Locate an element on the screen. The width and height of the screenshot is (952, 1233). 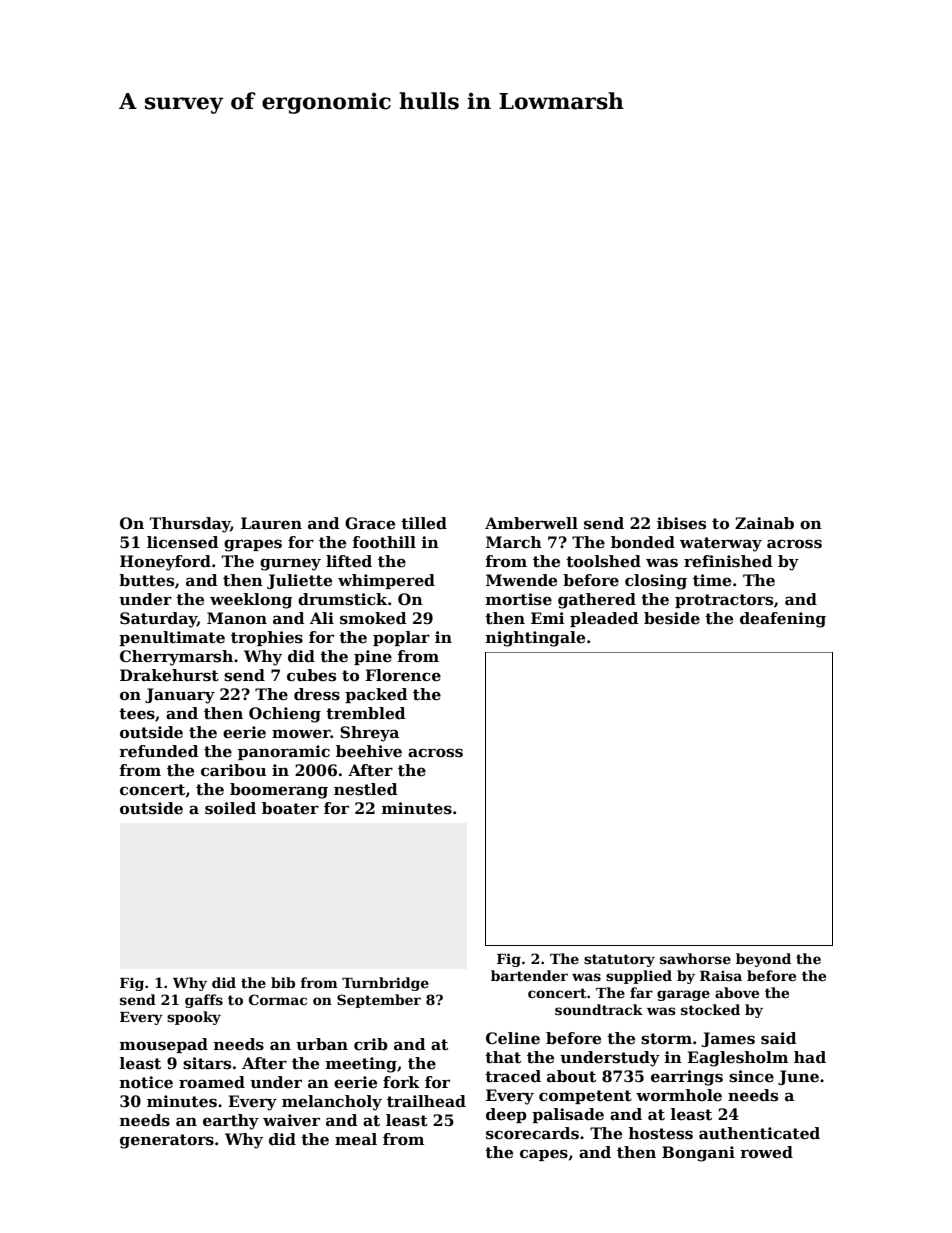
bartender is located at coordinates (529, 975).
